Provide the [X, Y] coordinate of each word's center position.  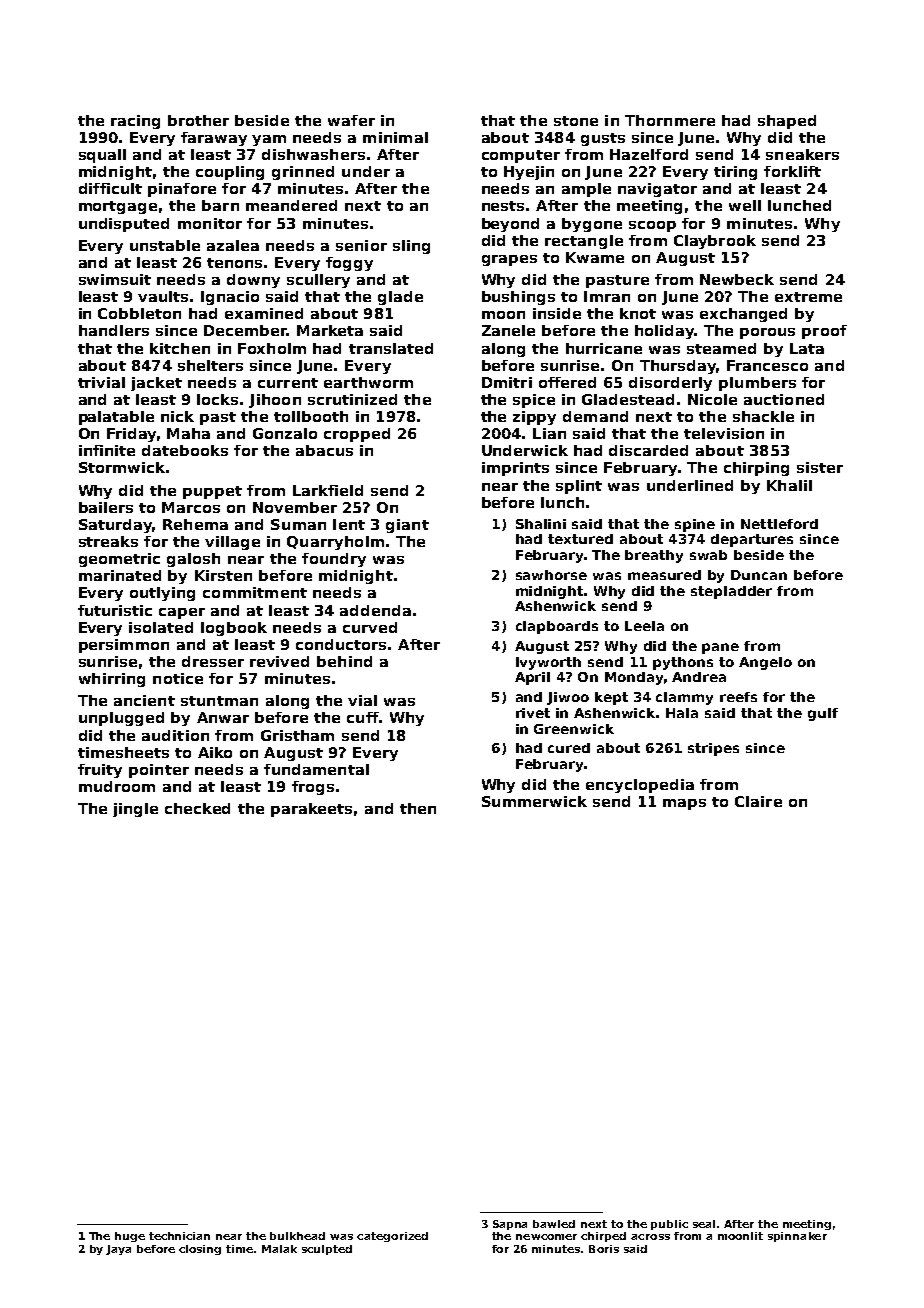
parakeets [311, 810]
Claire [758, 801]
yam [269, 140]
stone [576, 121]
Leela [644, 626]
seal [704, 1224]
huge [130, 1237]
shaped [787, 122]
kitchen [180, 348]
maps [684, 804]
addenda [375, 610]
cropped [357, 435]
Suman [298, 524]
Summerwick [534, 801]
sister [820, 467]
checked [197, 808]
